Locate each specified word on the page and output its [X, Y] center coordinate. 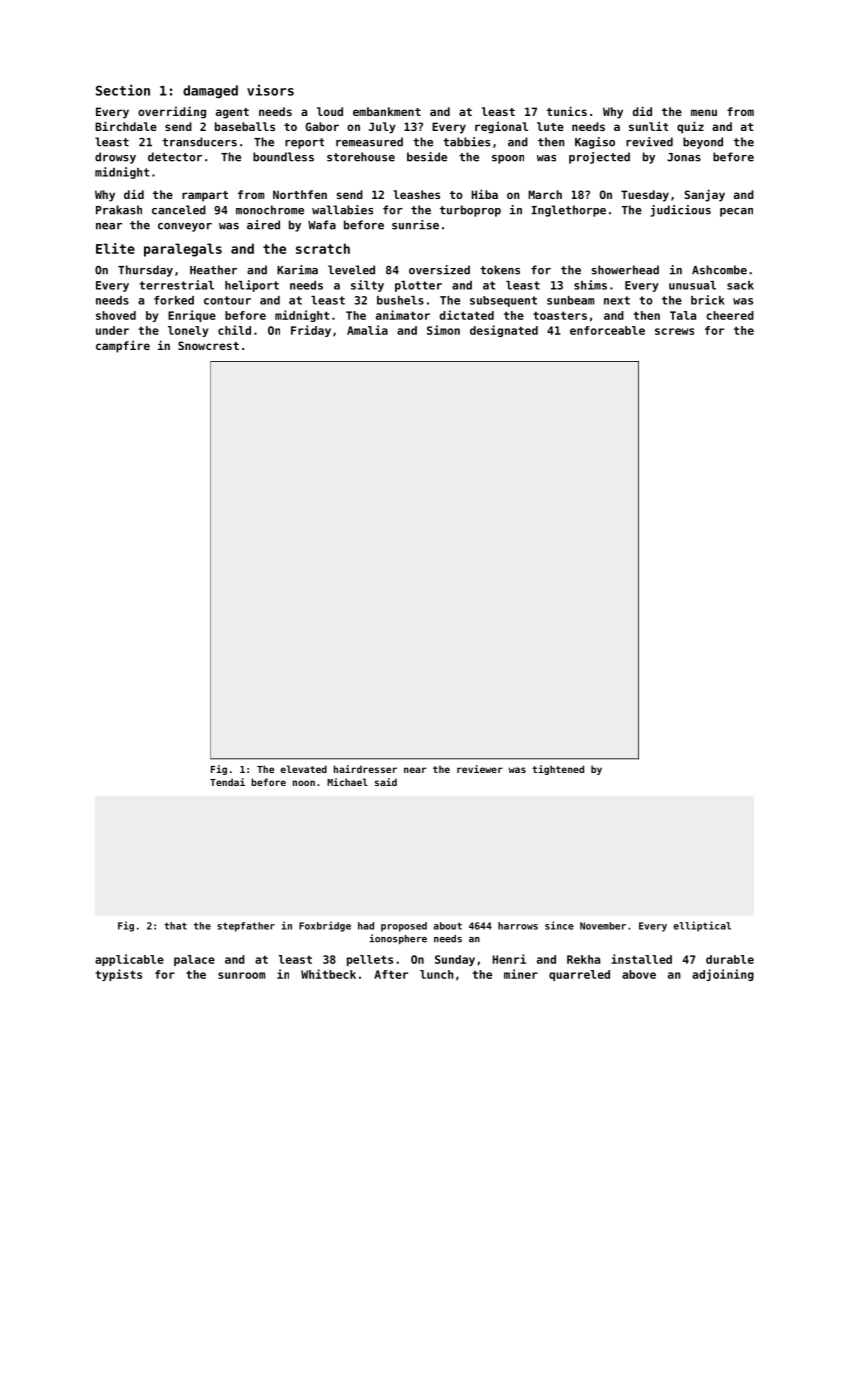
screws [674, 331]
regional [501, 127]
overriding [172, 112]
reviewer [480, 769]
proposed [404, 927]
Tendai [227, 782]
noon [304, 783]
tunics [567, 111]
